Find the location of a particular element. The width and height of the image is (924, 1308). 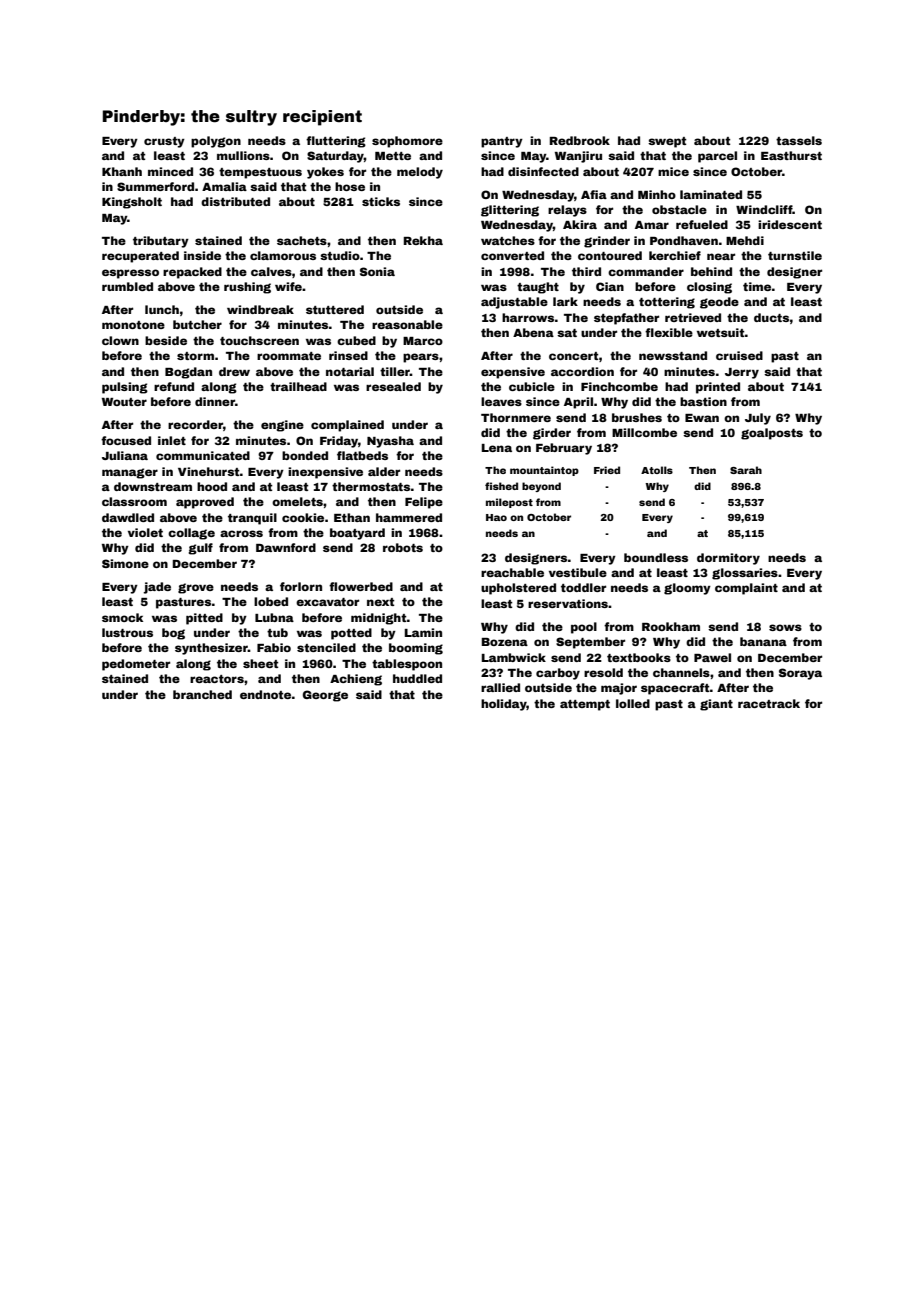

mountaintop is located at coordinates (544, 471).
